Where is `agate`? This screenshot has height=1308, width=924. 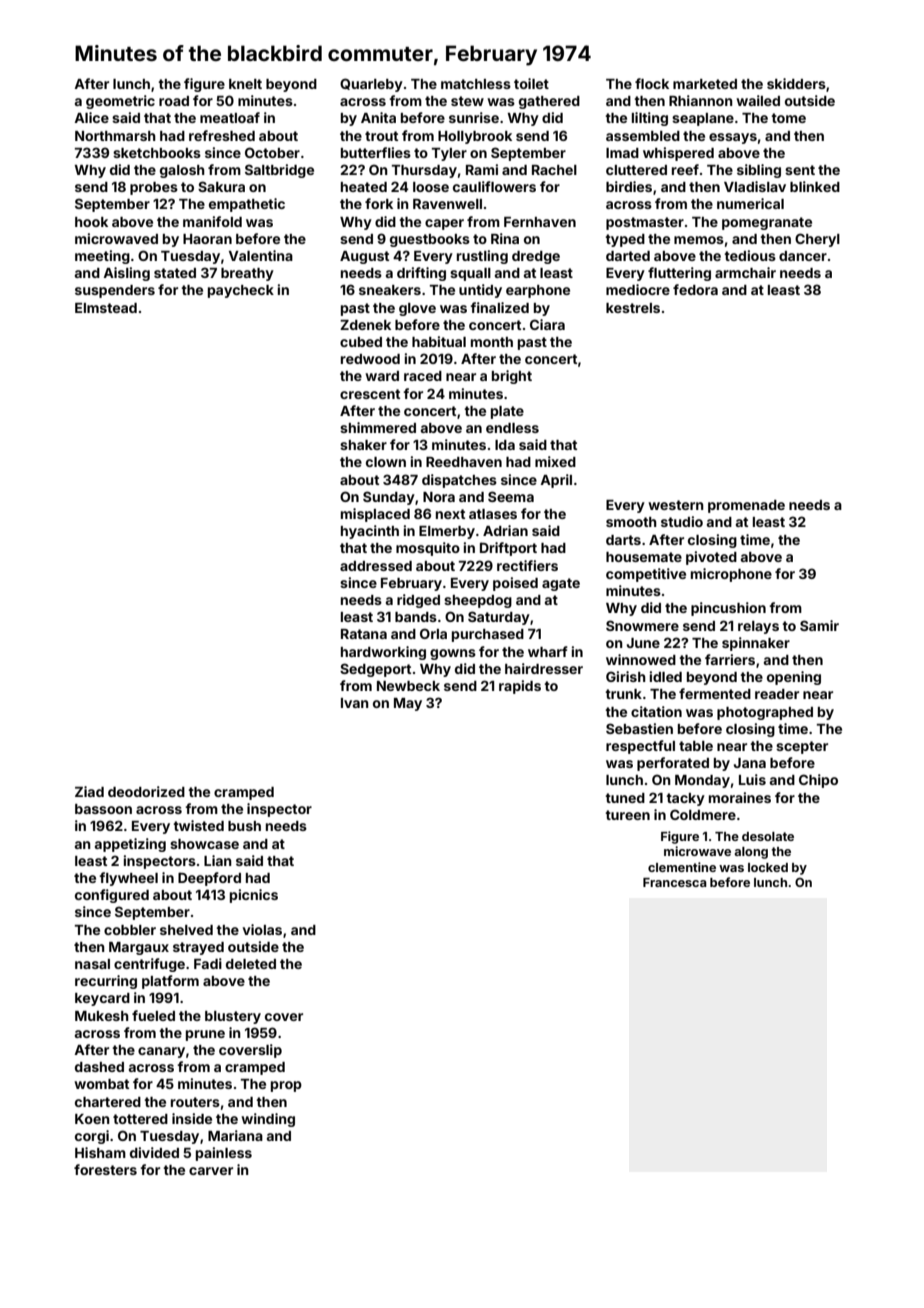 agate is located at coordinates (561, 584).
